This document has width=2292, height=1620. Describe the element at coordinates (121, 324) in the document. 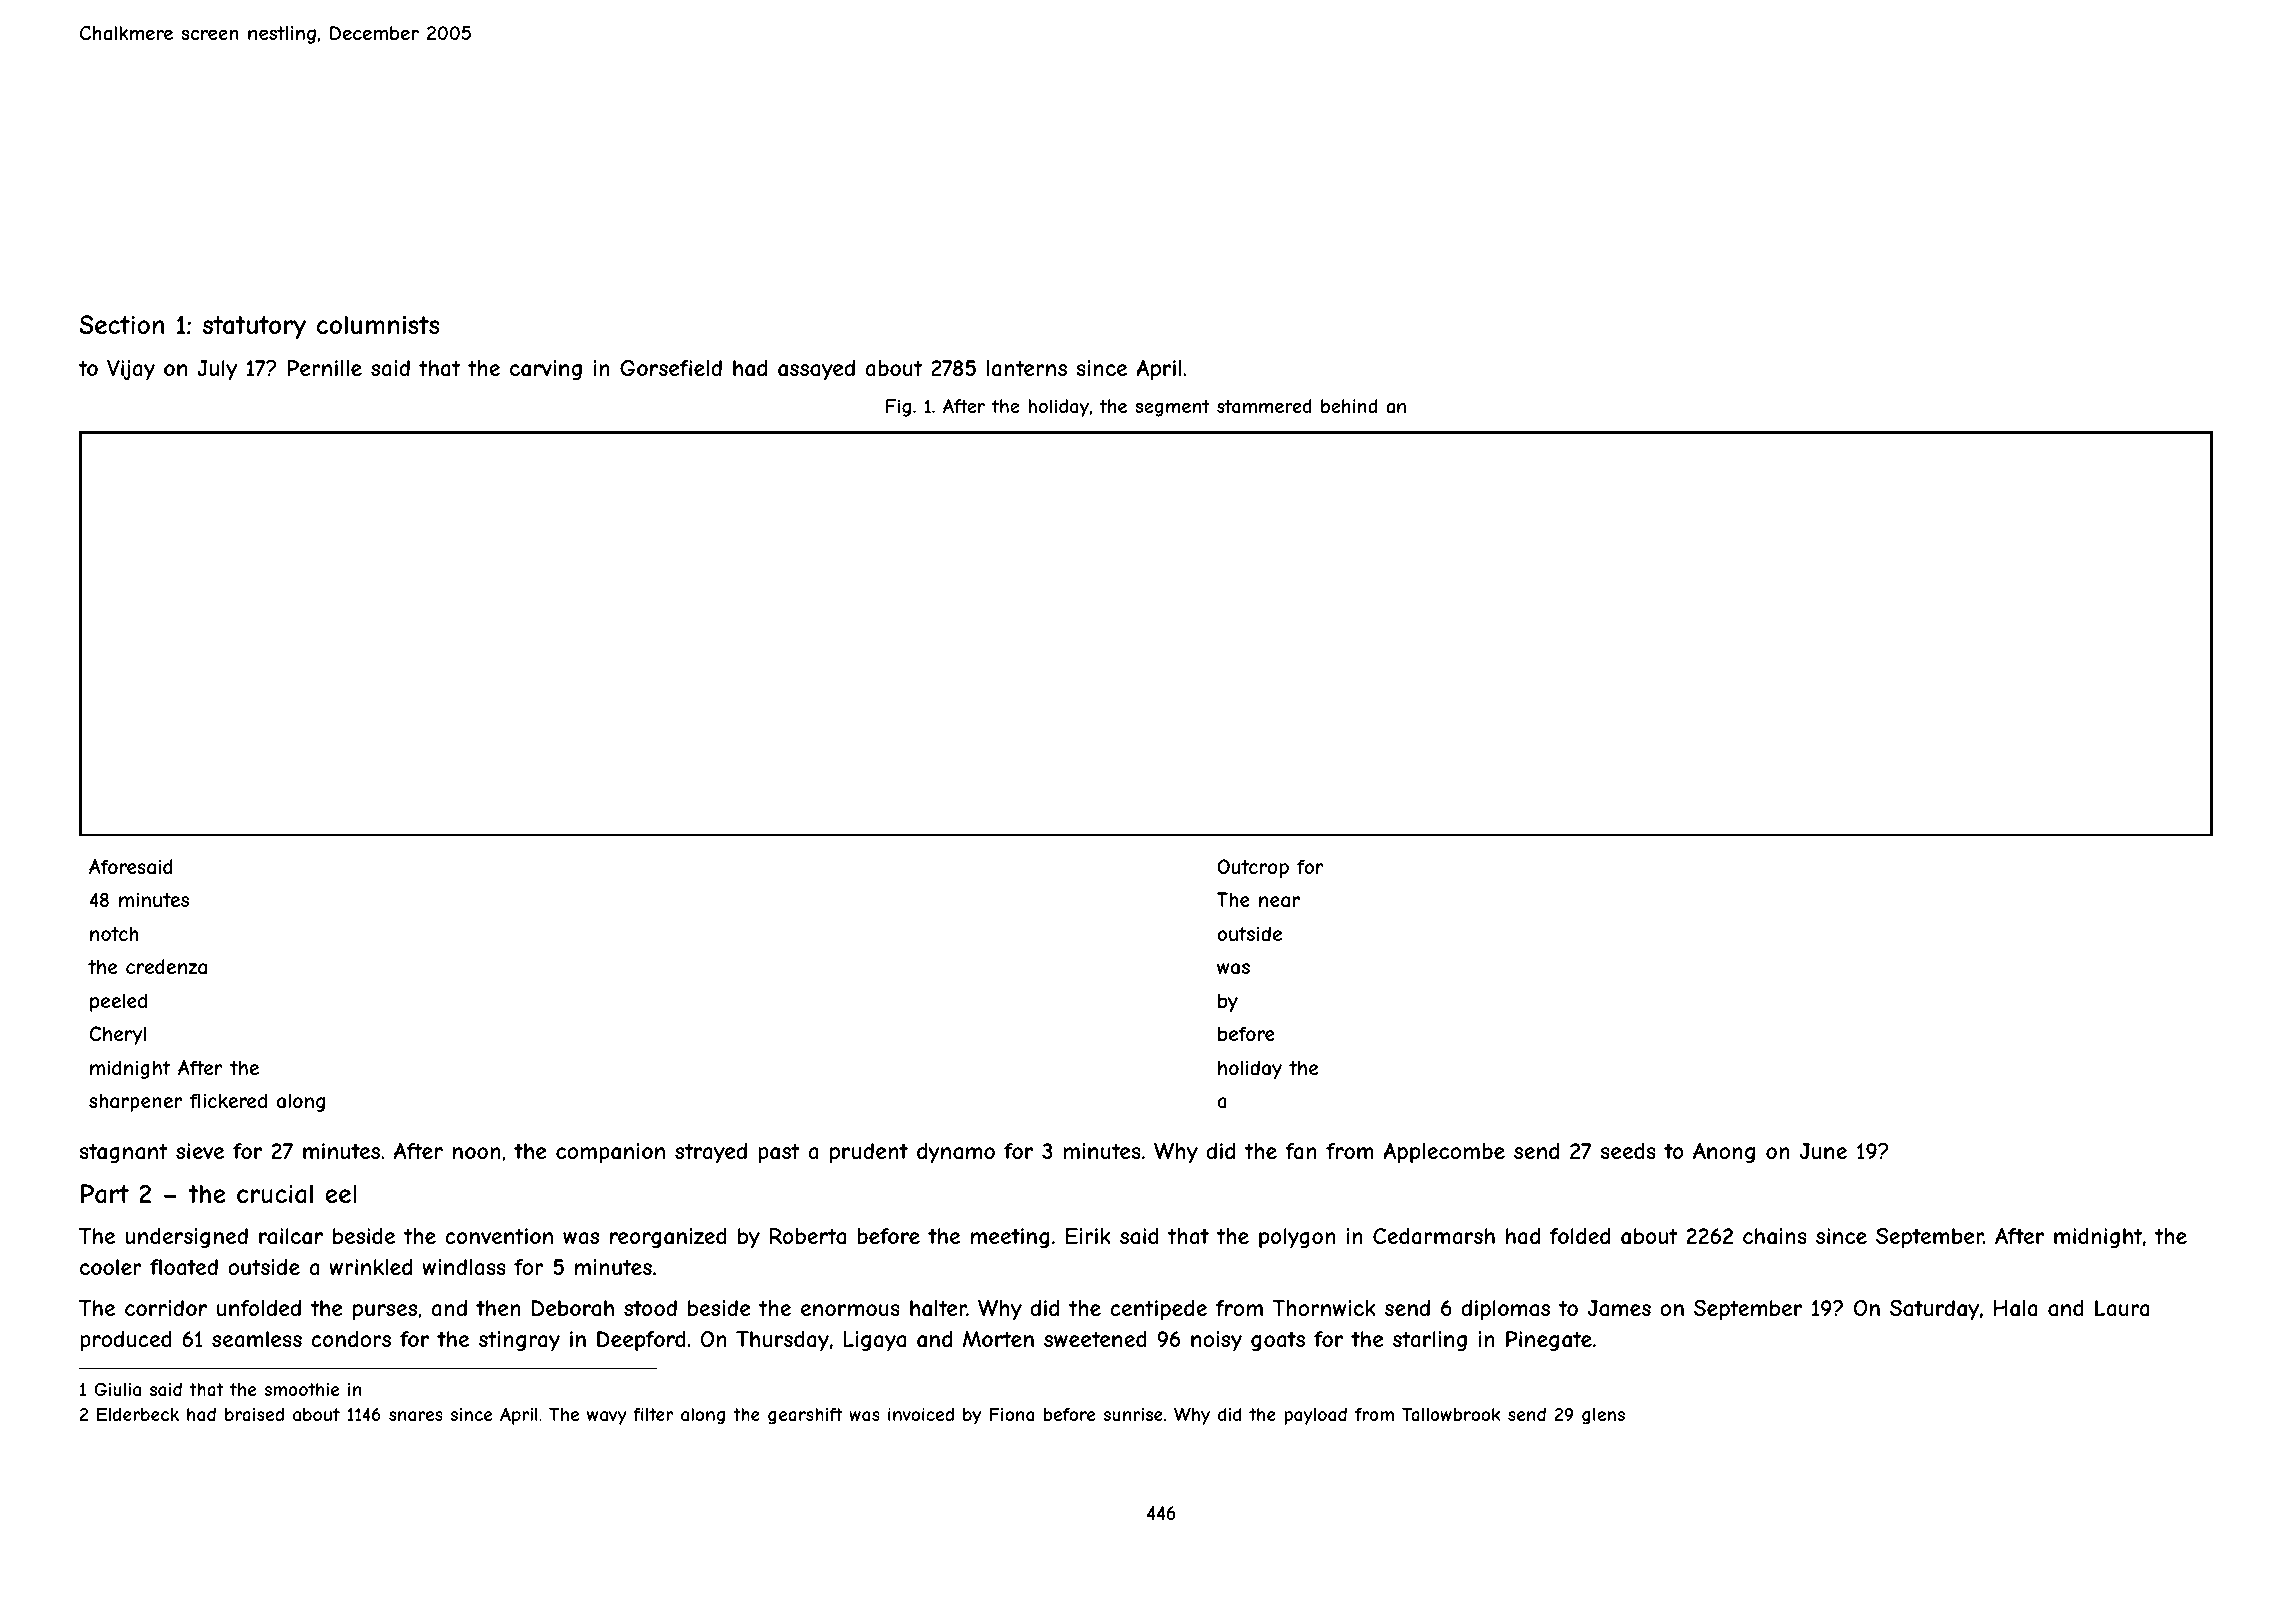

I see `Section` at that location.
